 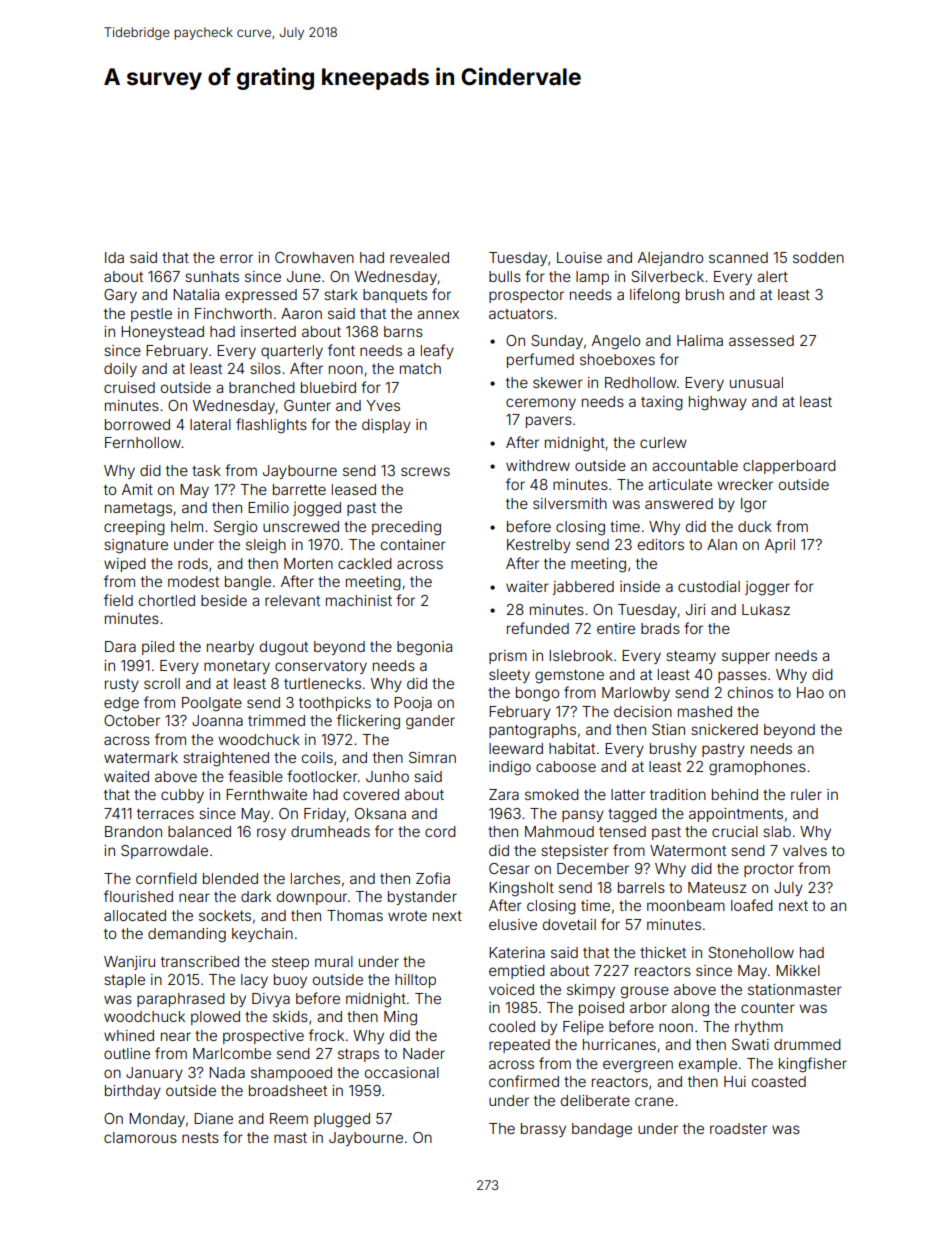 I want to click on loafed, so click(x=752, y=905).
